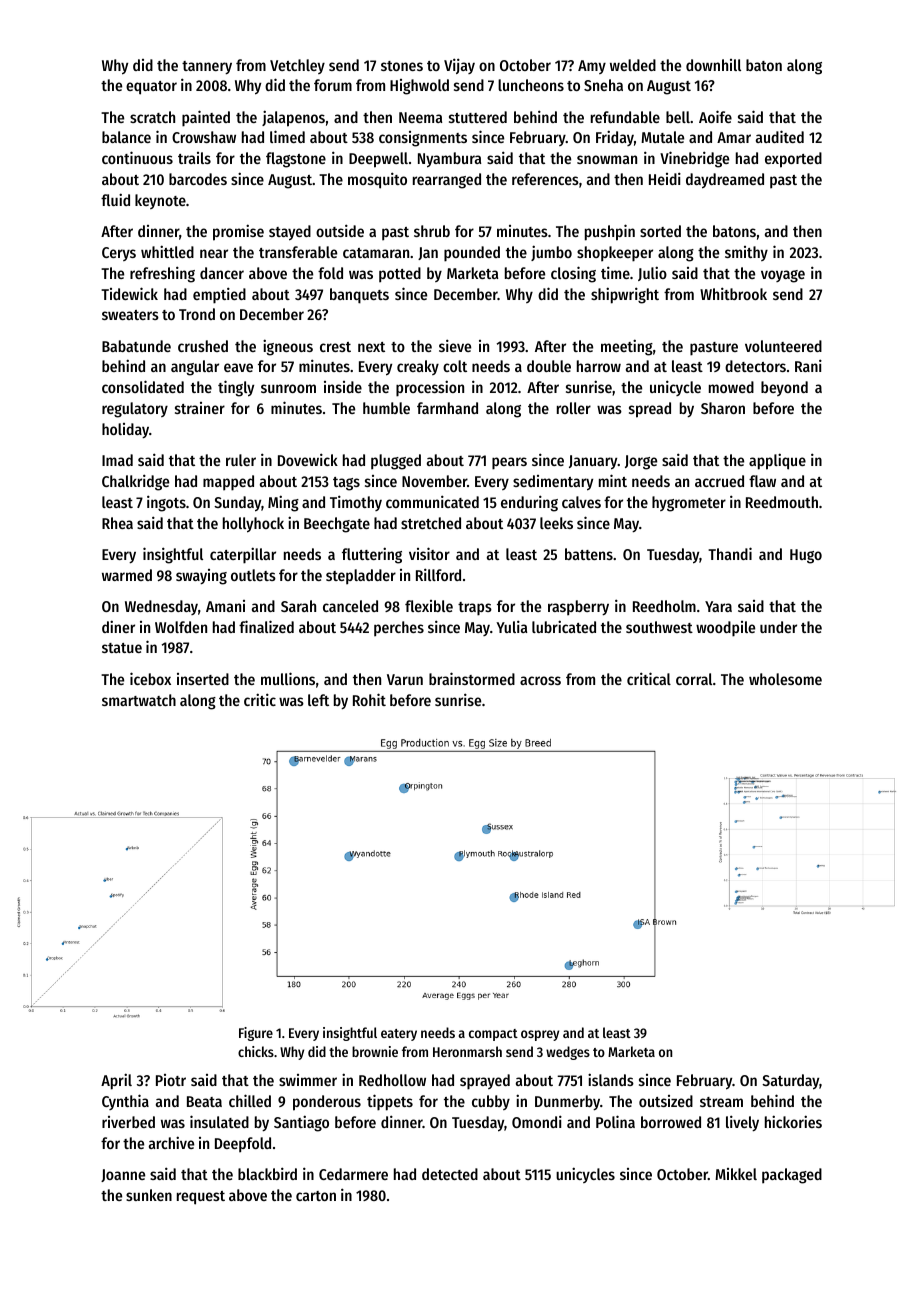 The height and width of the screenshot is (1308, 924). I want to click on Piotr, so click(171, 1080).
